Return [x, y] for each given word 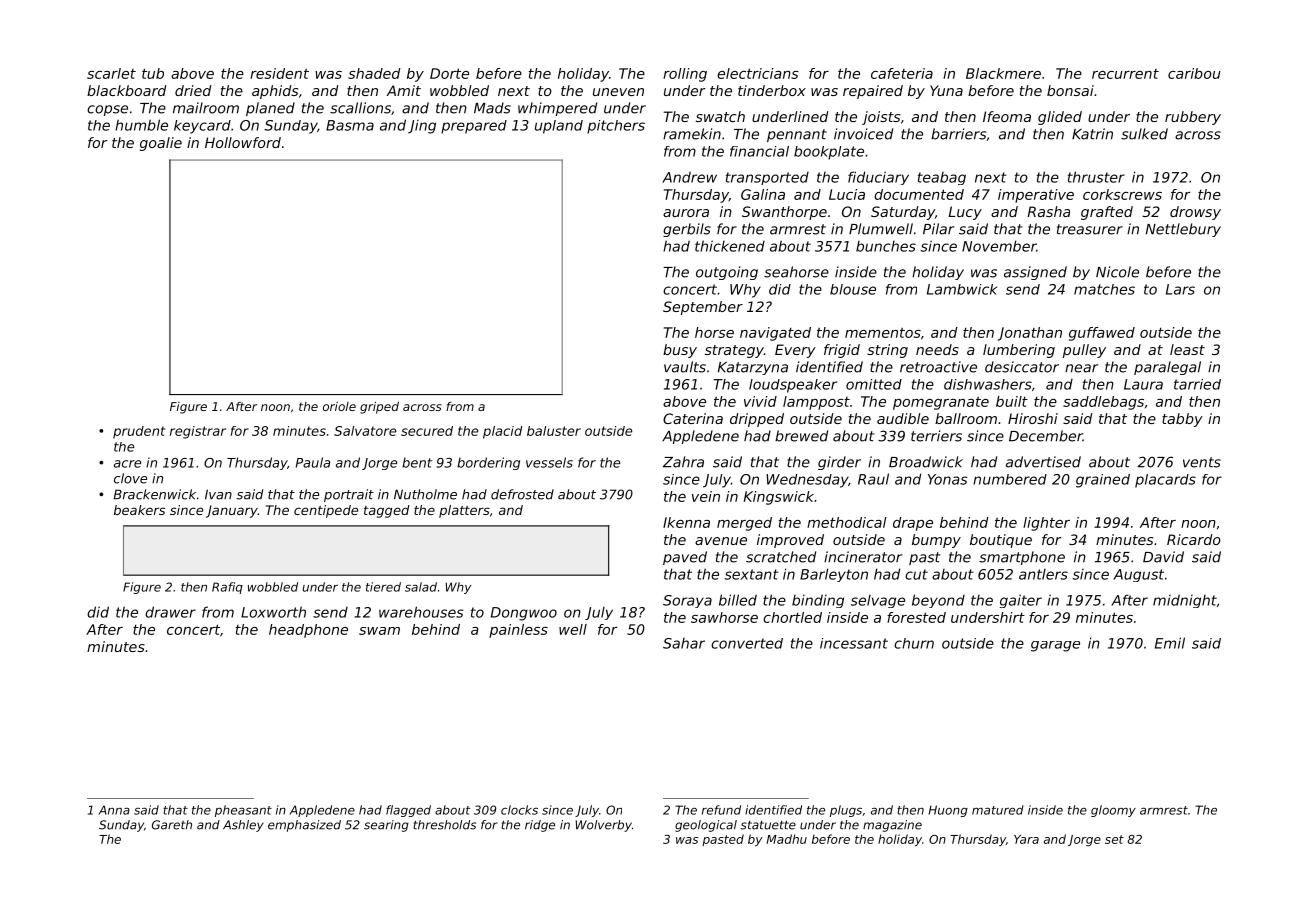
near [1081, 368]
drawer [170, 612]
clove [130, 478]
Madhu [786, 839]
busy [680, 351]
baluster [554, 431]
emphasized [304, 826]
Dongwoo [524, 614]
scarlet [111, 73]
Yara [1026, 839]
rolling [685, 75]
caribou [1194, 73]
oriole [339, 406]
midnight [1185, 601]
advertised [1043, 462]
